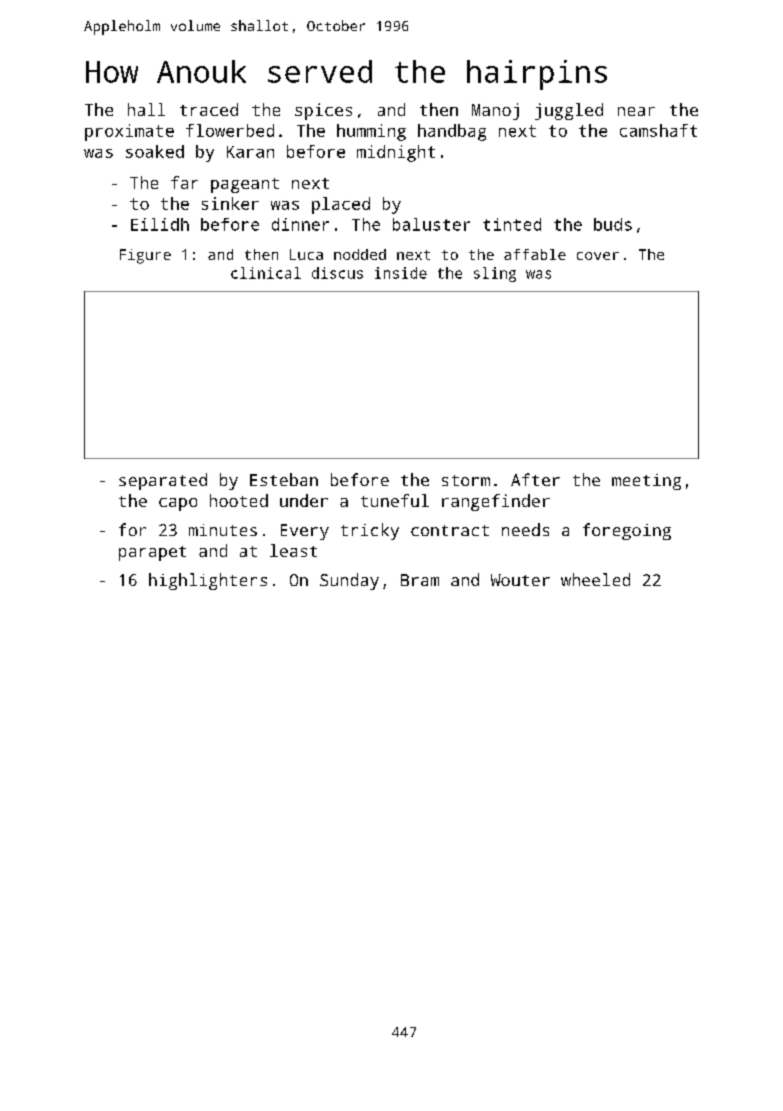  I want to click on Figure, so click(145, 256).
